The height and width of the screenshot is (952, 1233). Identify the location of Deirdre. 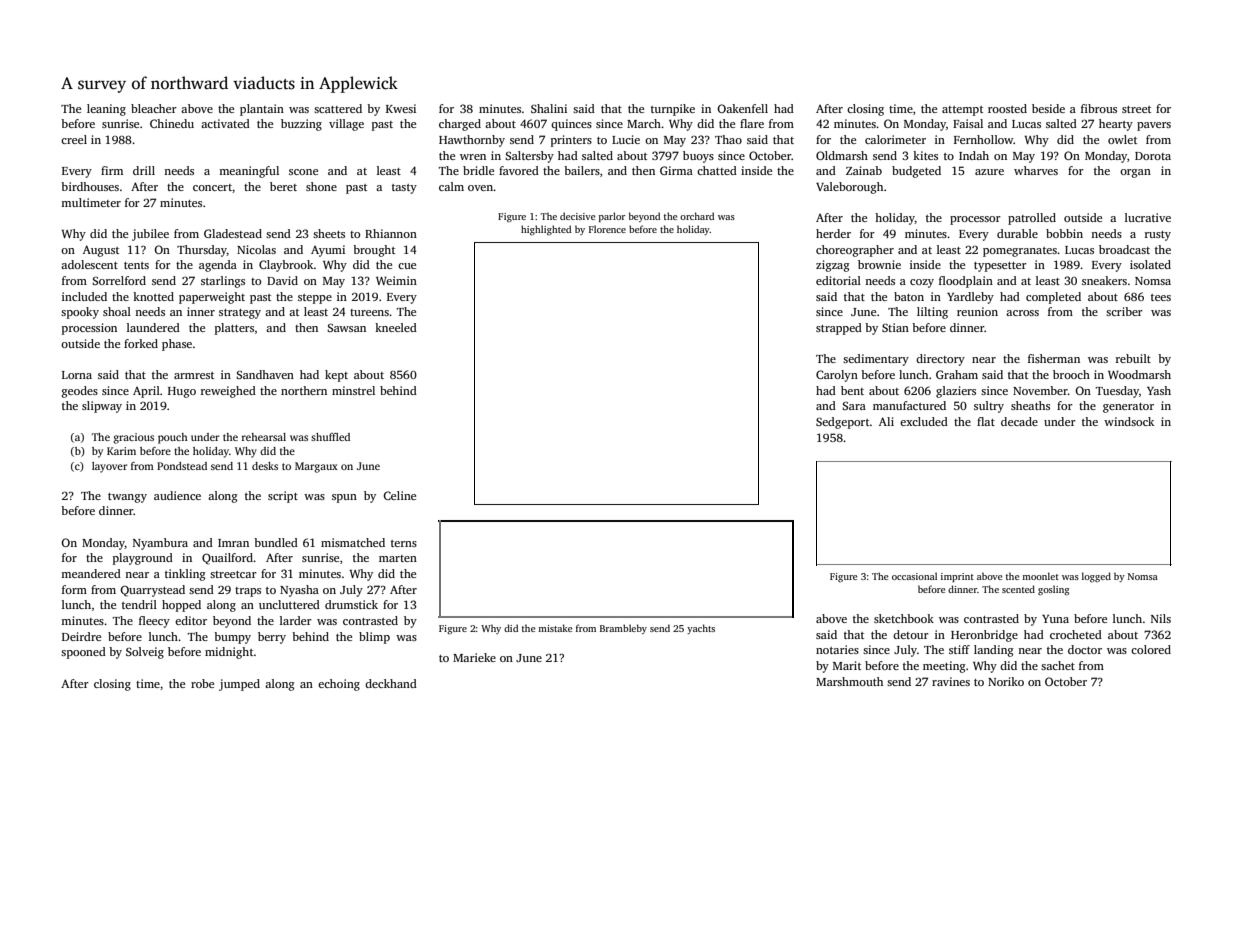
(81, 636).
